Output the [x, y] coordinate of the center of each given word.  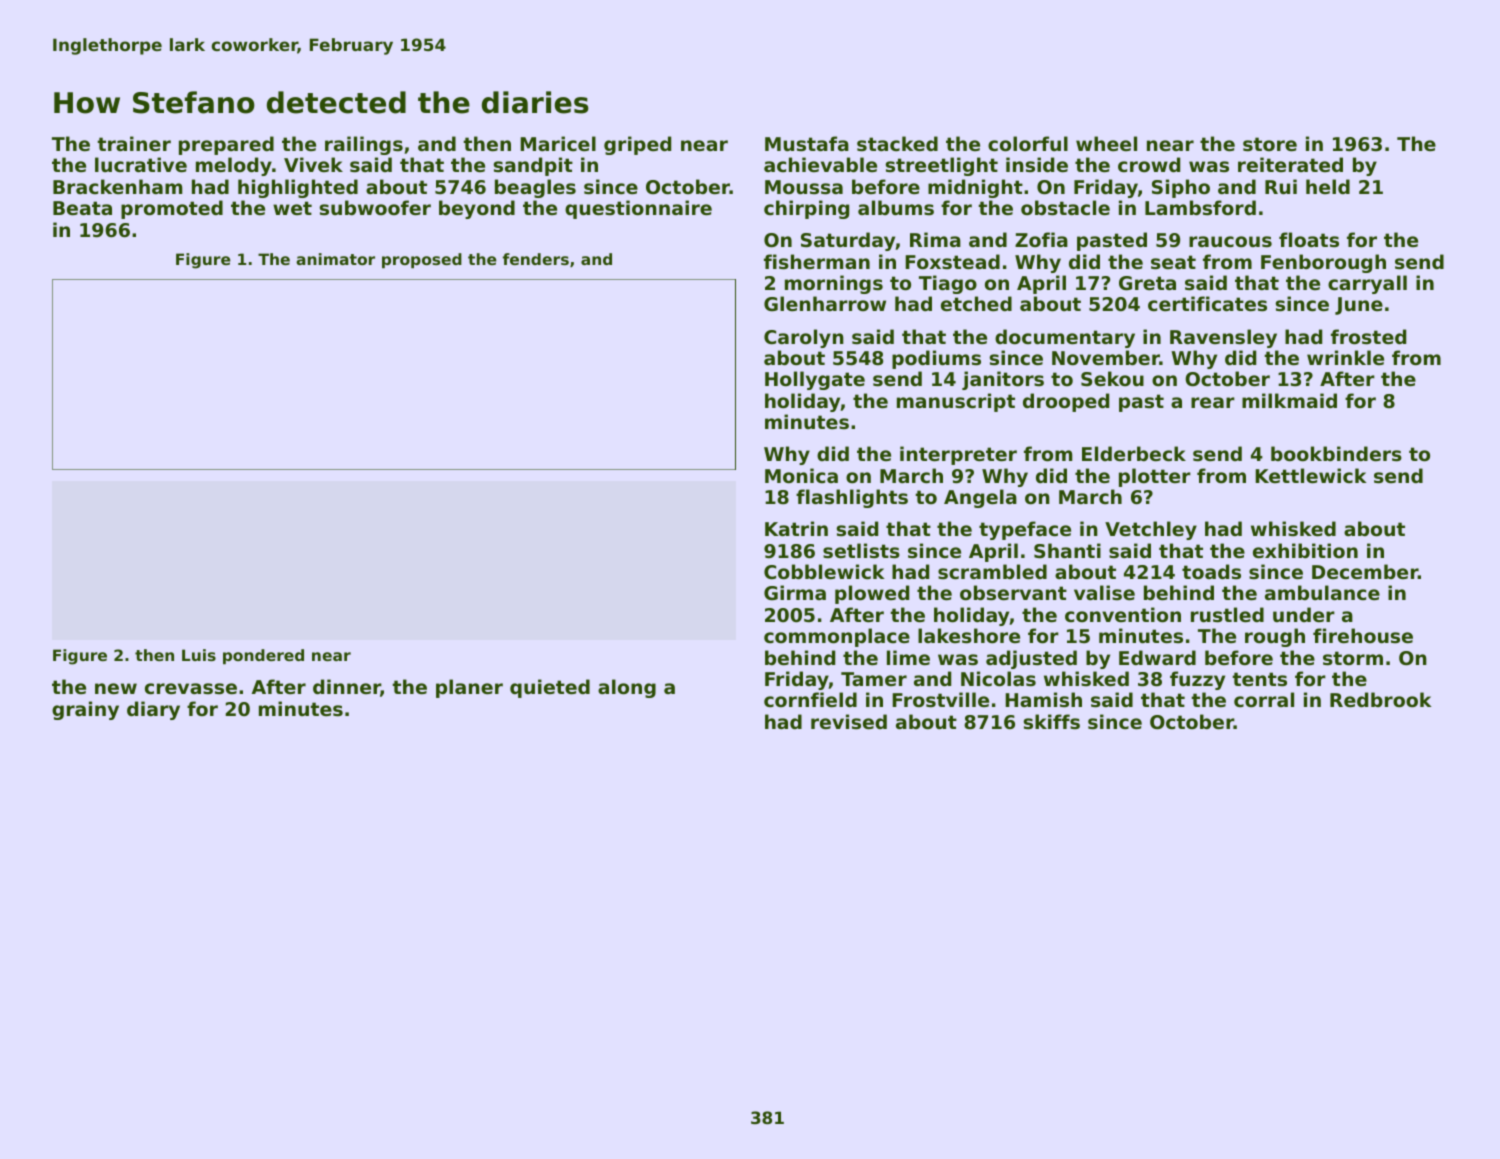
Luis [199, 655]
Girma [795, 592]
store [1270, 144]
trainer [134, 143]
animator [335, 259]
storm [1353, 658]
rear [1213, 402]
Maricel [558, 143]
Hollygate [815, 380]
